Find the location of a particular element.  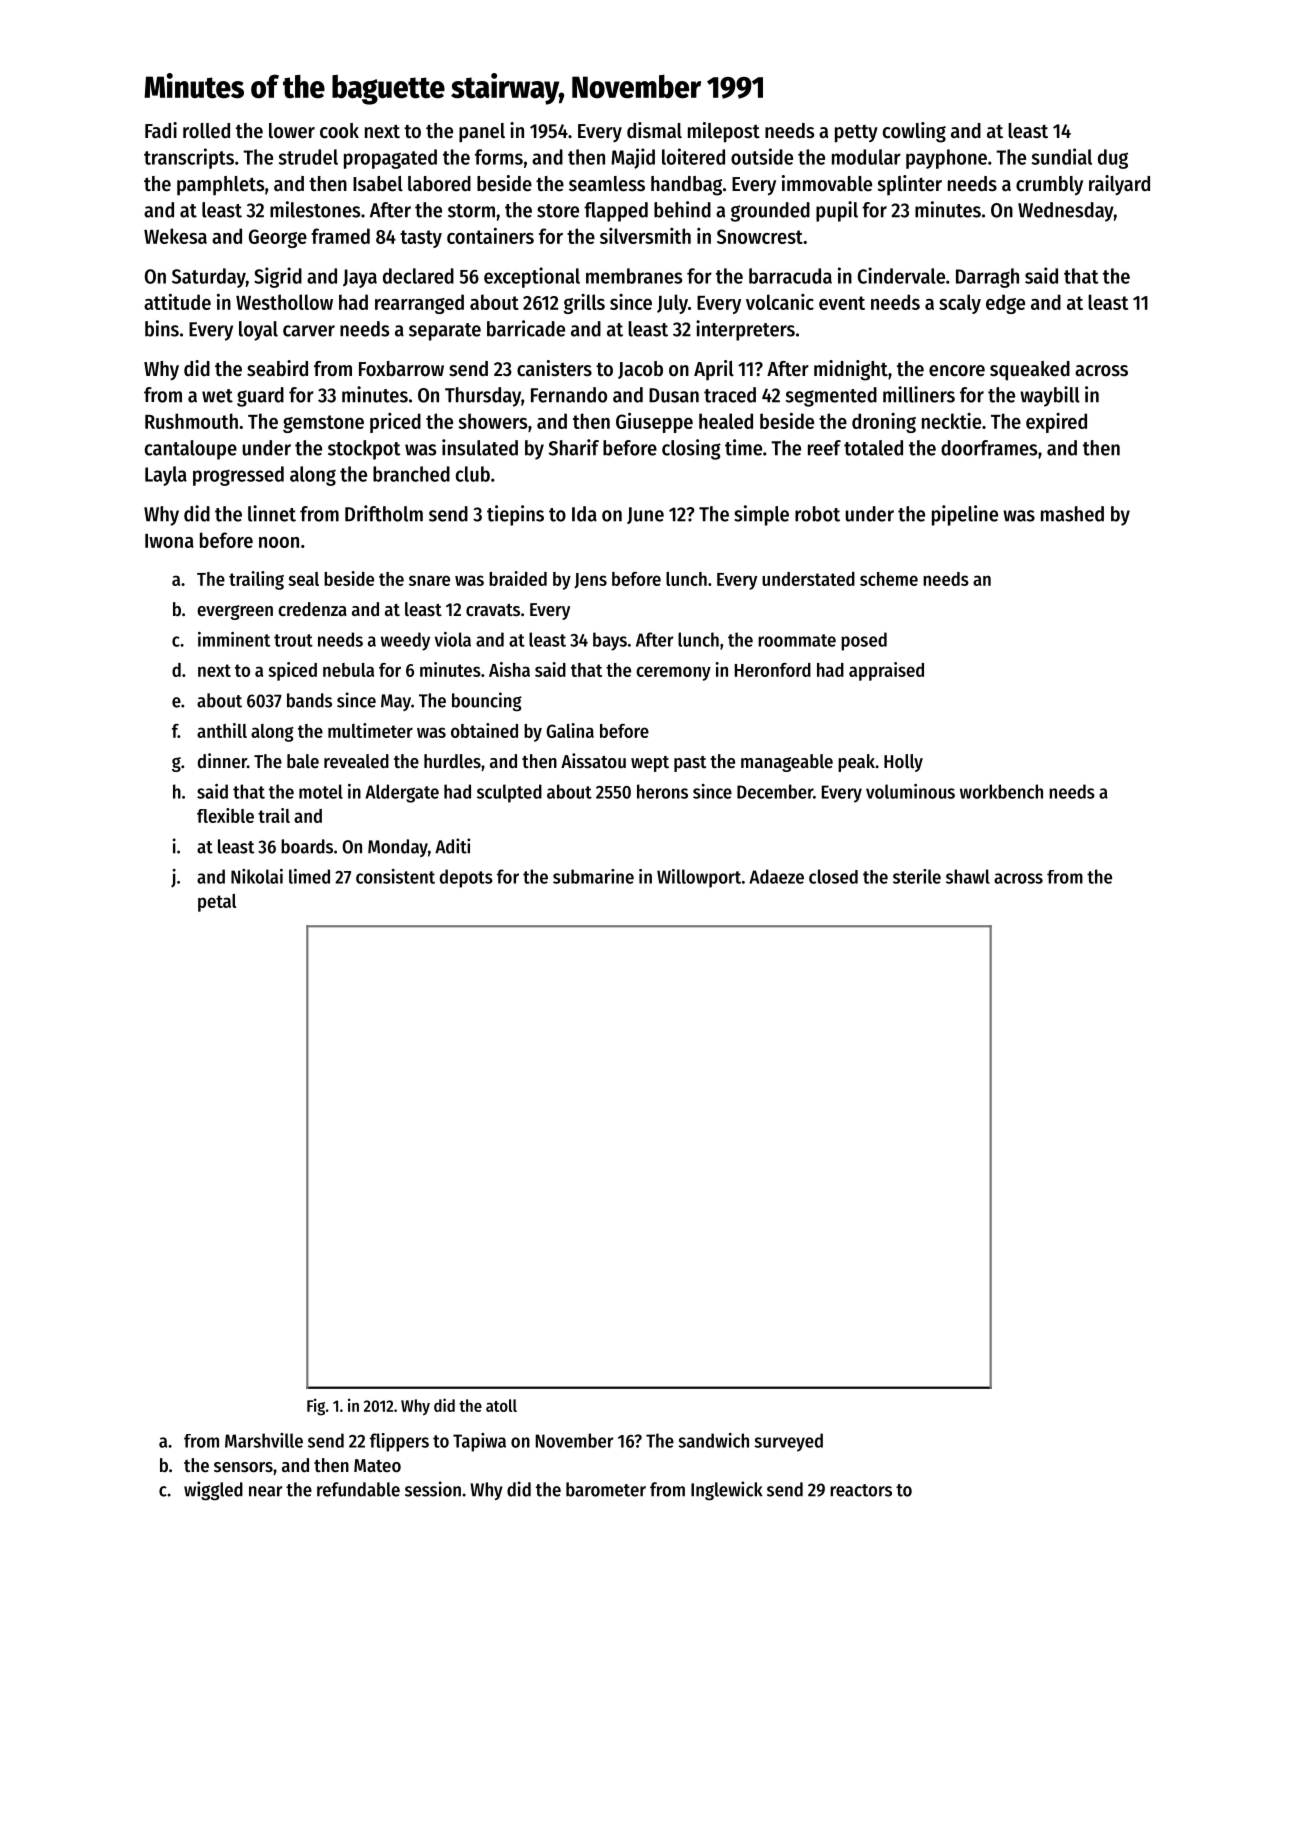

mashed is located at coordinates (1072, 514).
